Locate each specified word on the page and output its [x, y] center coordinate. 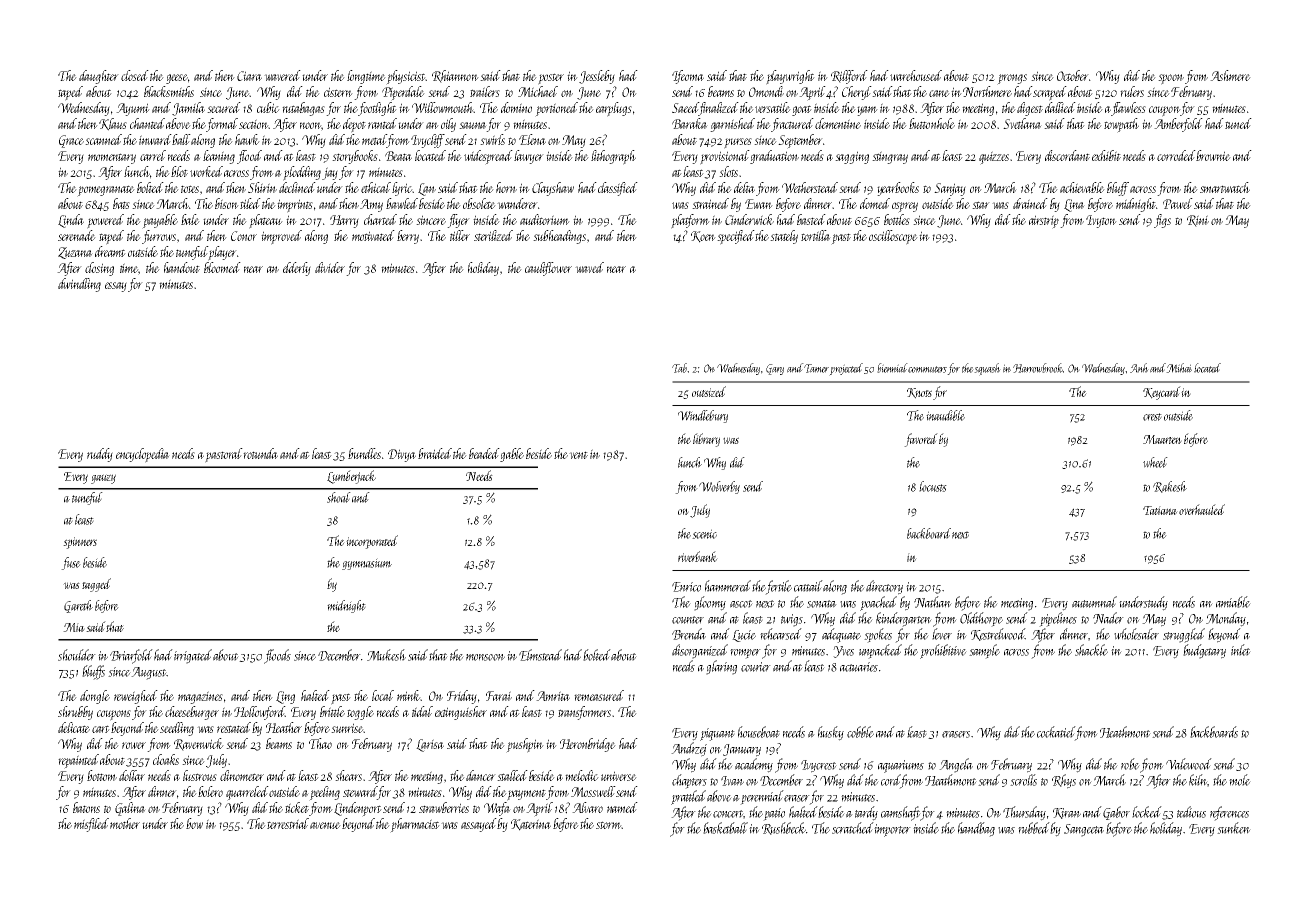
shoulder [77, 655]
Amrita [553, 696]
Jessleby [597, 77]
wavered [282, 75]
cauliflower [548, 269]
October [1073, 75]
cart [101, 729]
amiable [1233, 602]
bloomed [222, 267]
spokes [878, 635]
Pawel [1178, 203]
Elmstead [540, 655]
